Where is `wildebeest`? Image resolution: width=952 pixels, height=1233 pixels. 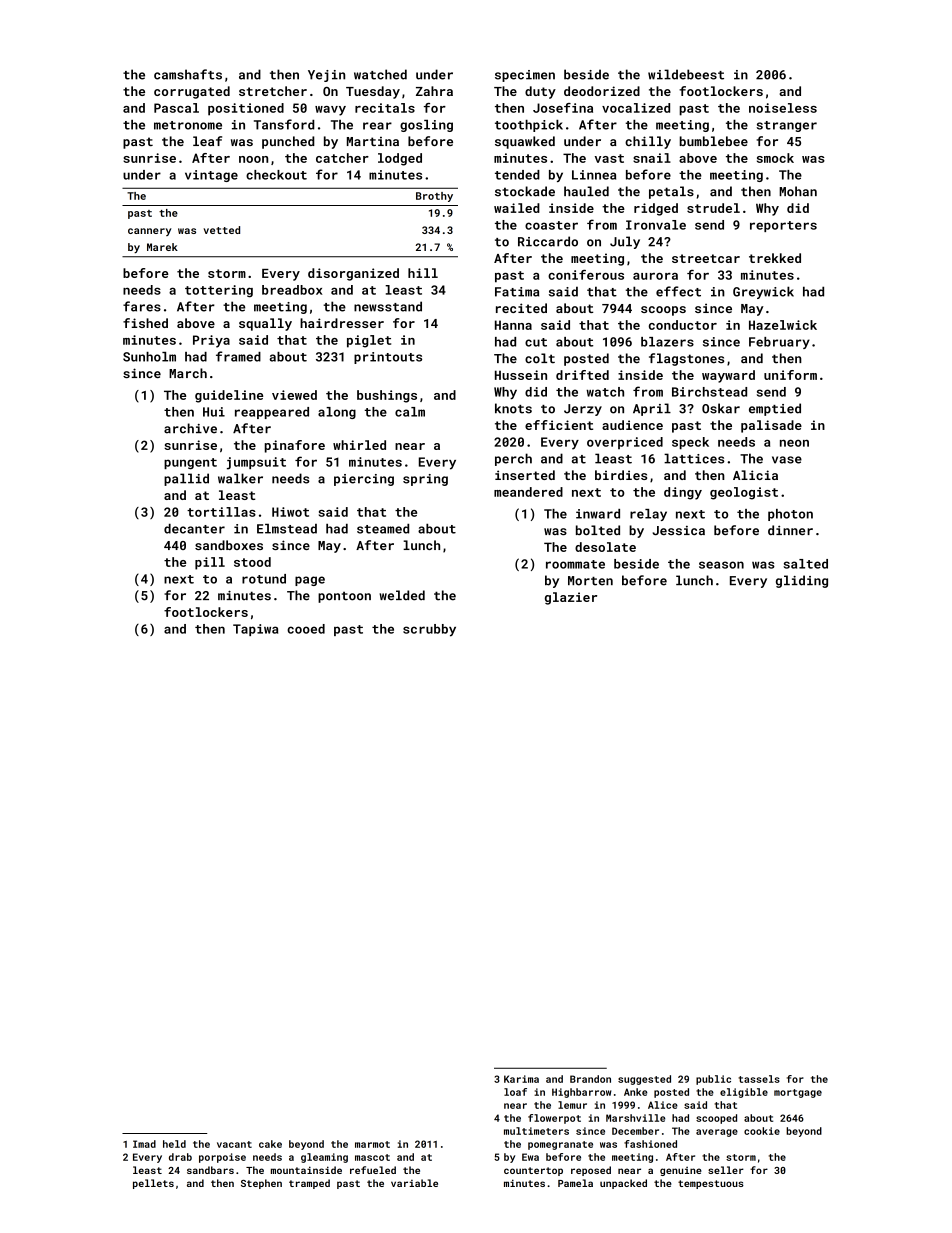
wildebeest is located at coordinates (686, 74).
